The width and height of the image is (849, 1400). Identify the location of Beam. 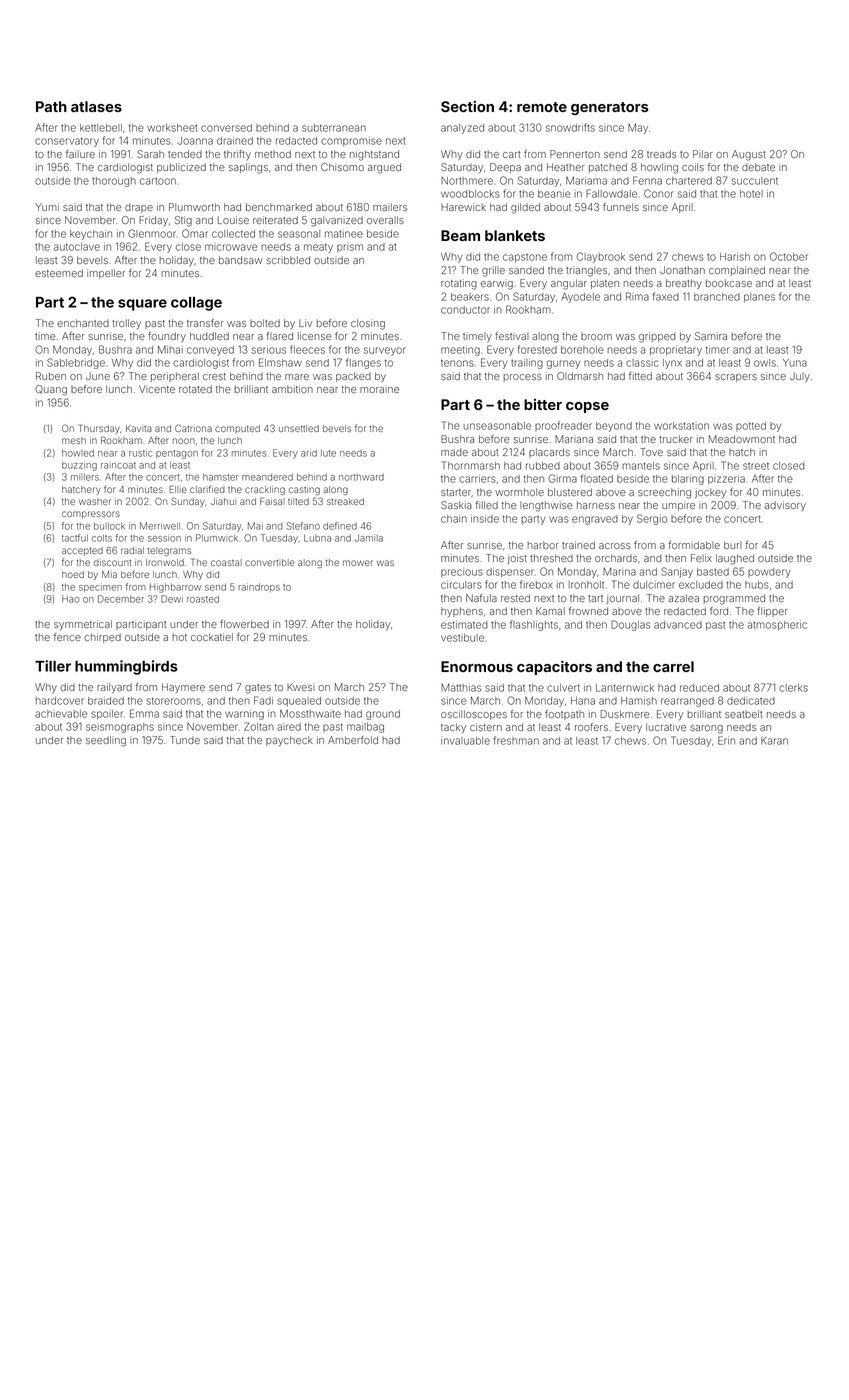
(460, 235).
